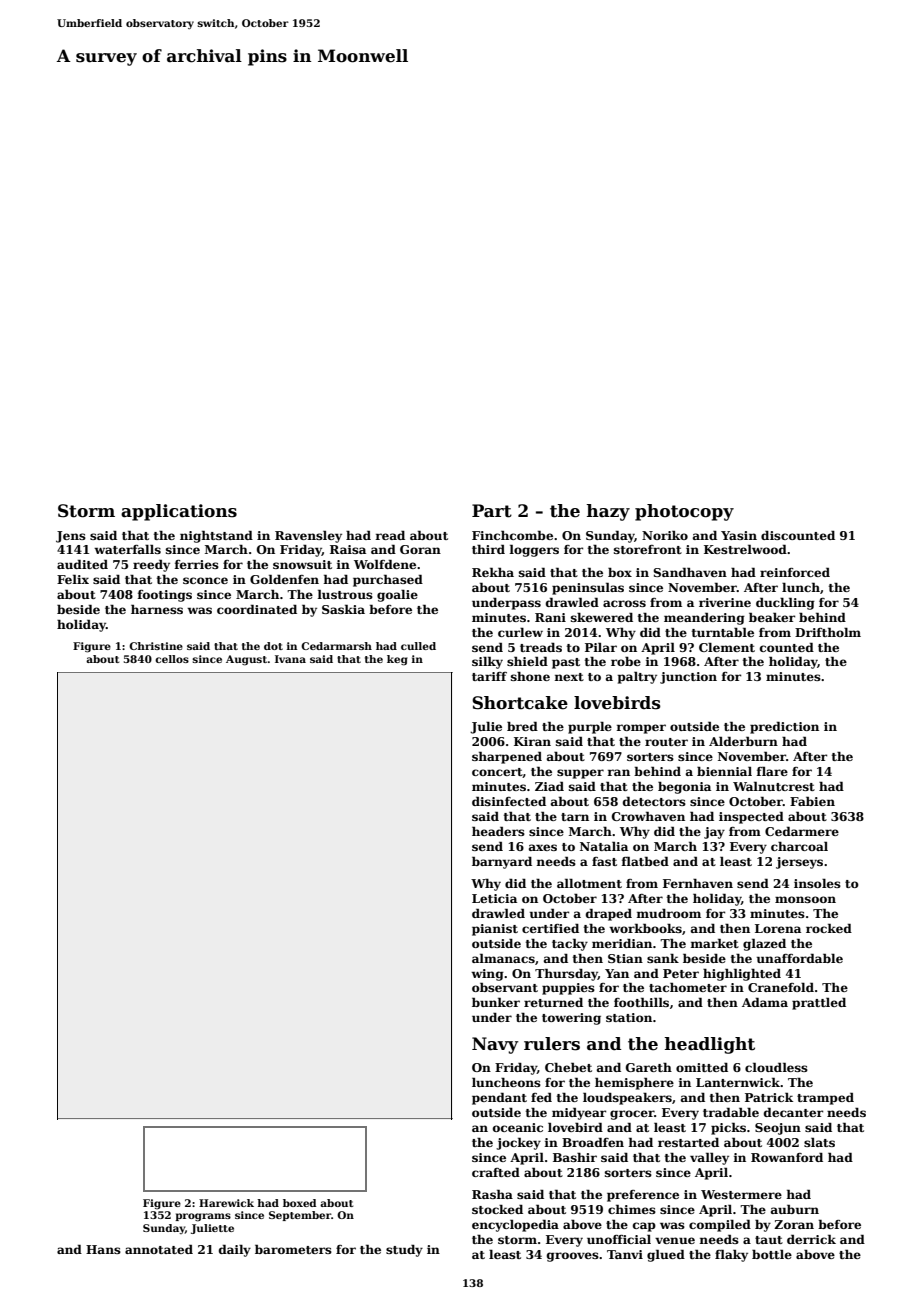  Describe the element at coordinates (151, 565) in the screenshot. I see `reedy` at that location.
